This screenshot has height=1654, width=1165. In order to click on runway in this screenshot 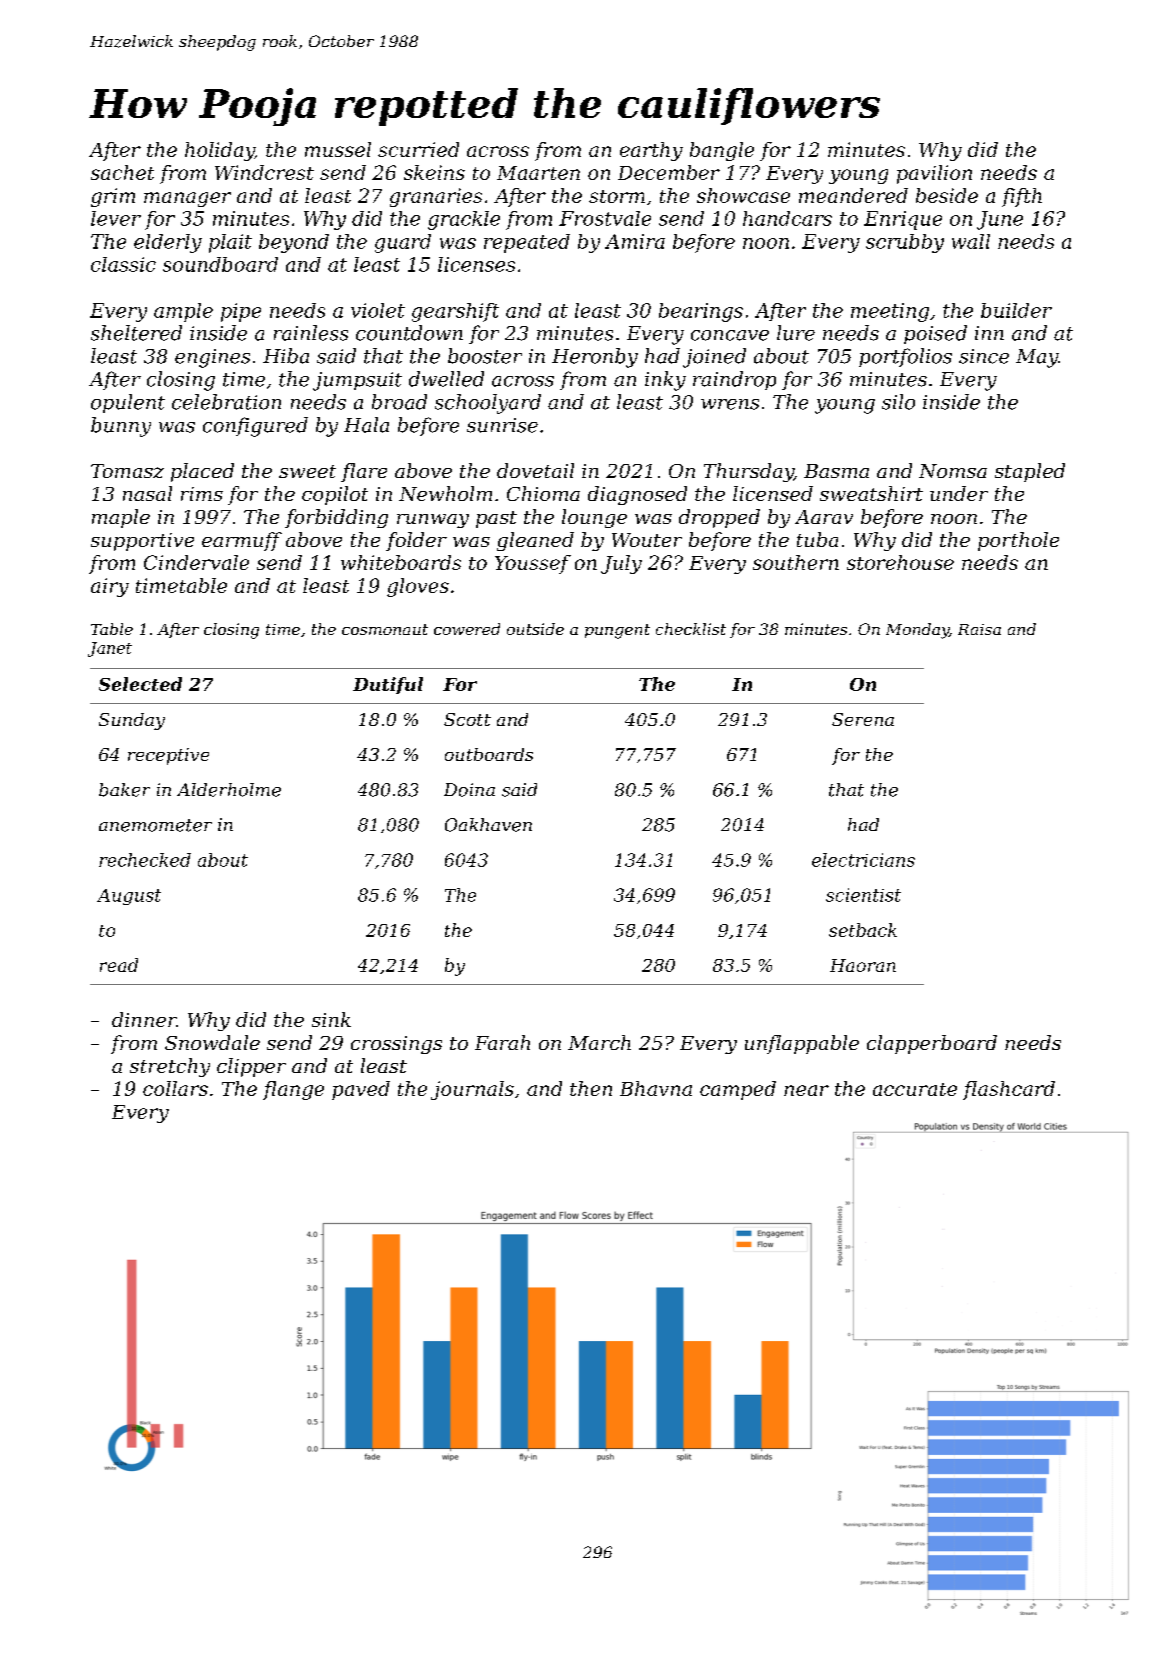, I will do `click(433, 521)`.
